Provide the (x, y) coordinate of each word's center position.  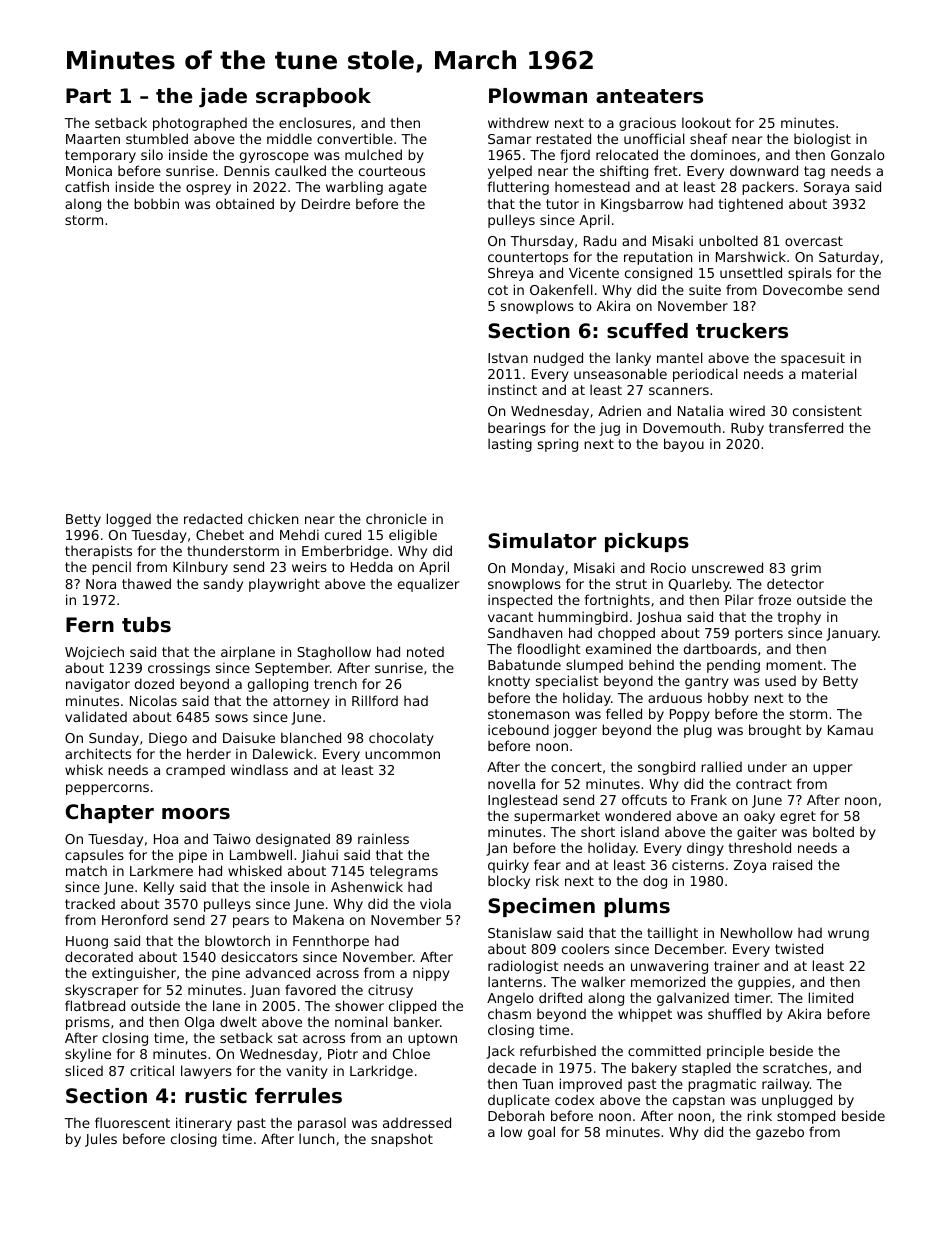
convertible (355, 138)
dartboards (720, 648)
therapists (98, 552)
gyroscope (274, 157)
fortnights (617, 601)
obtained (245, 203)
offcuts (644, 799)
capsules (94, 856)
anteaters (649, 96)
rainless (383, 838)
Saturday (849, 258)
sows (231, 718)
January (852, 634)
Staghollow (334, 653)
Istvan (508, 358)
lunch (316, 1138)
